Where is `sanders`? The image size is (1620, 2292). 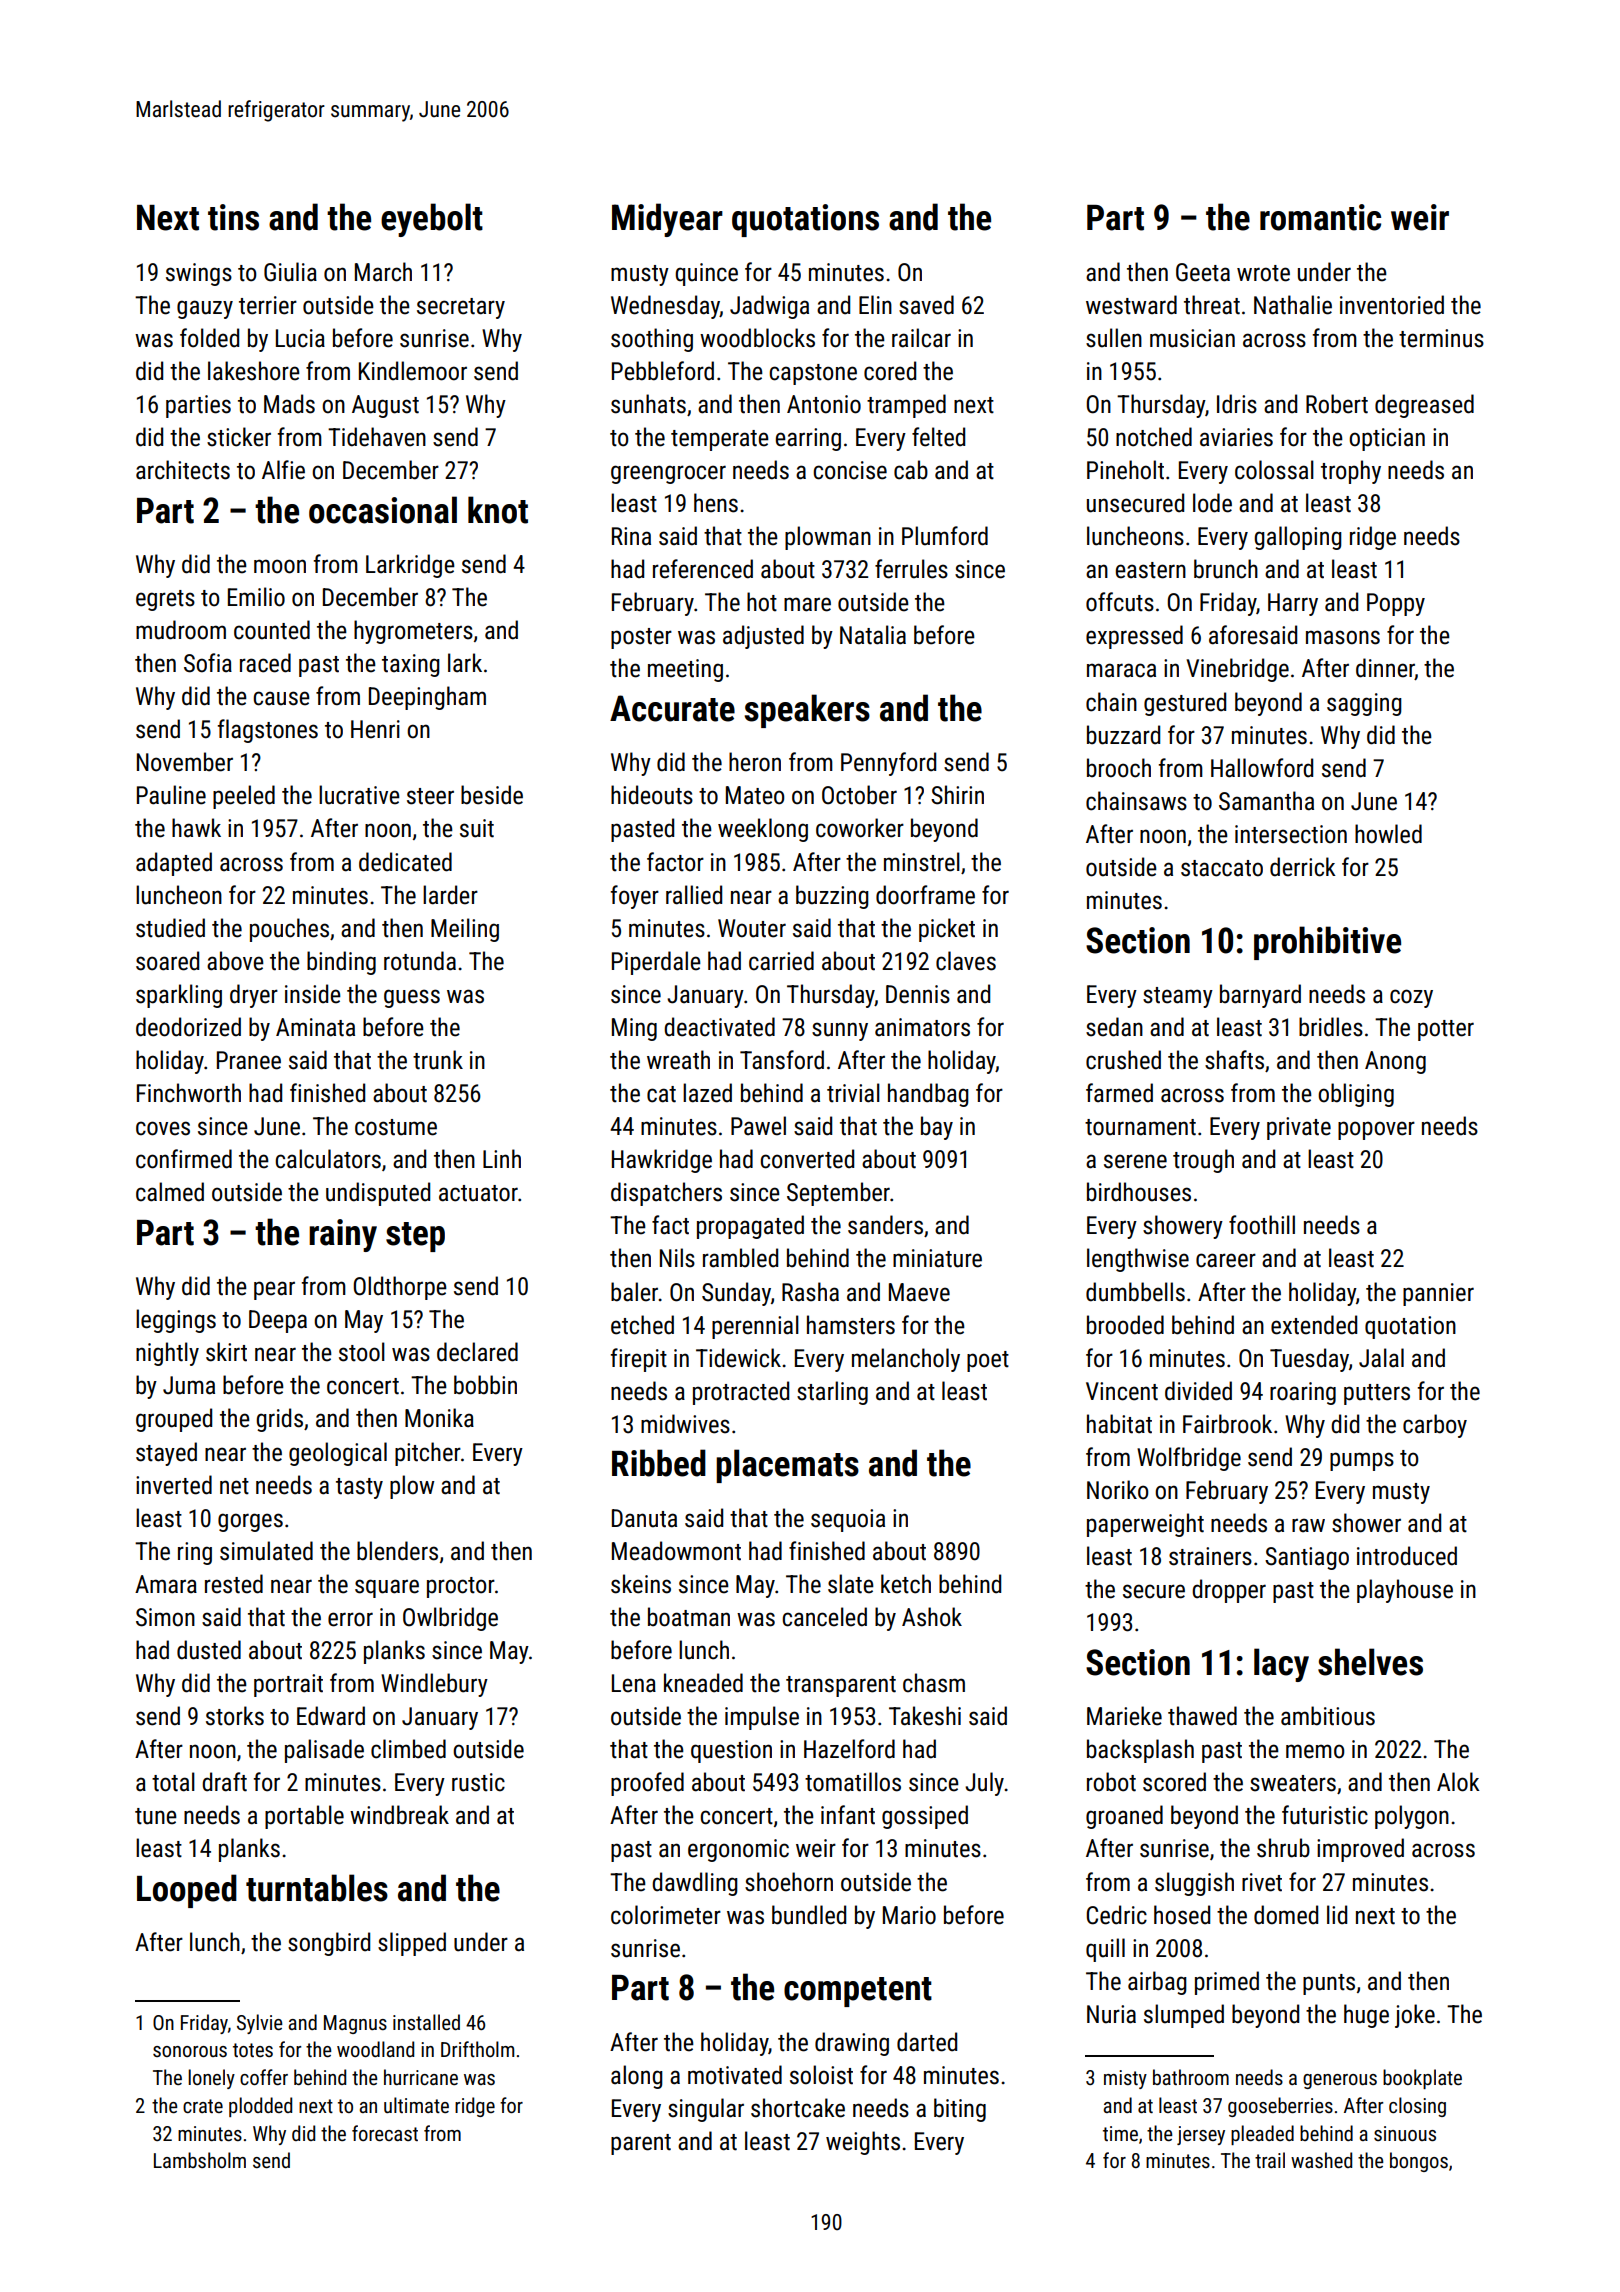
sanders is located at coordinates (885, 1225).
